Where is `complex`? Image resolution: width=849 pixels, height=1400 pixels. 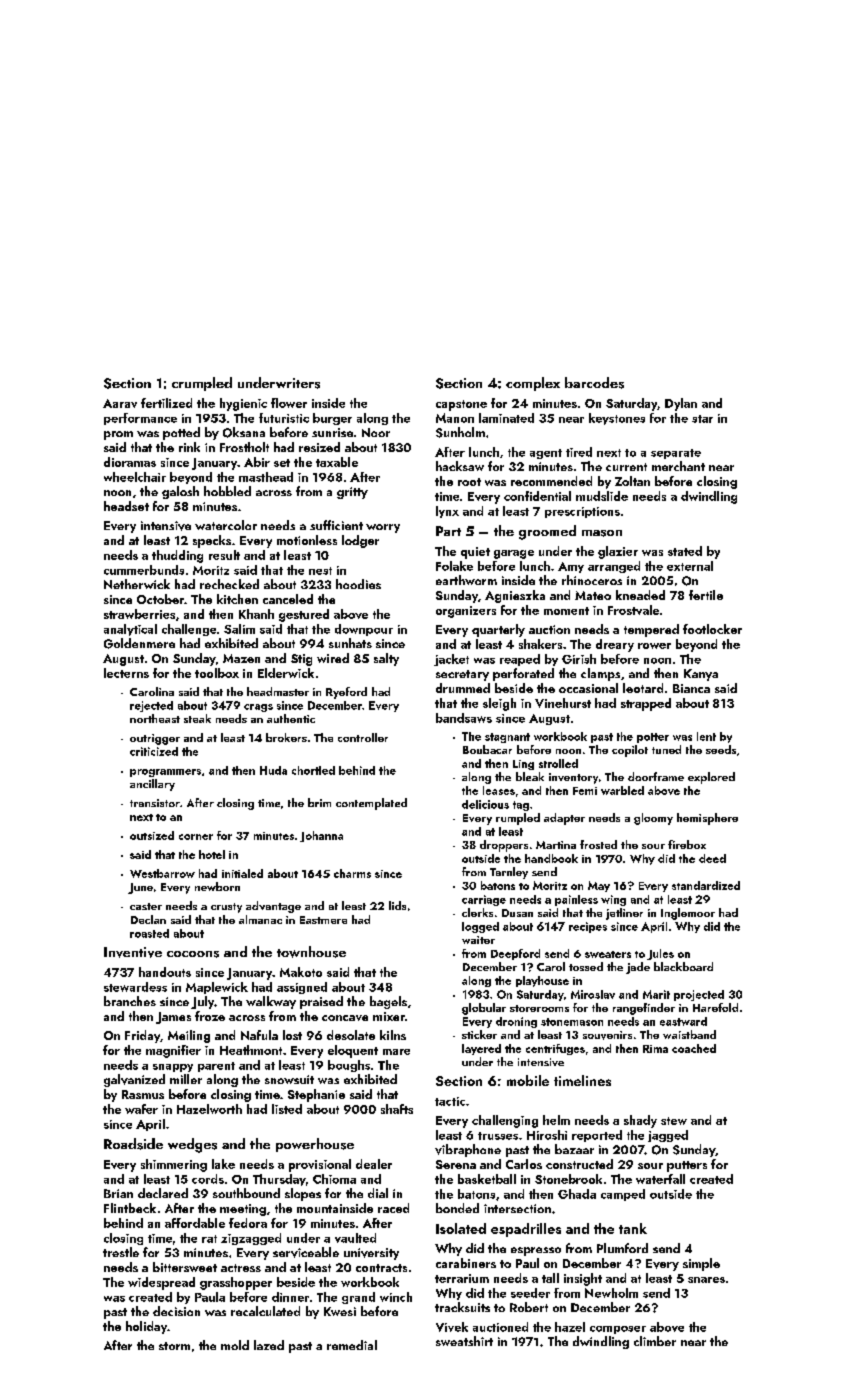 complex is located at coordinates (533, 384).
